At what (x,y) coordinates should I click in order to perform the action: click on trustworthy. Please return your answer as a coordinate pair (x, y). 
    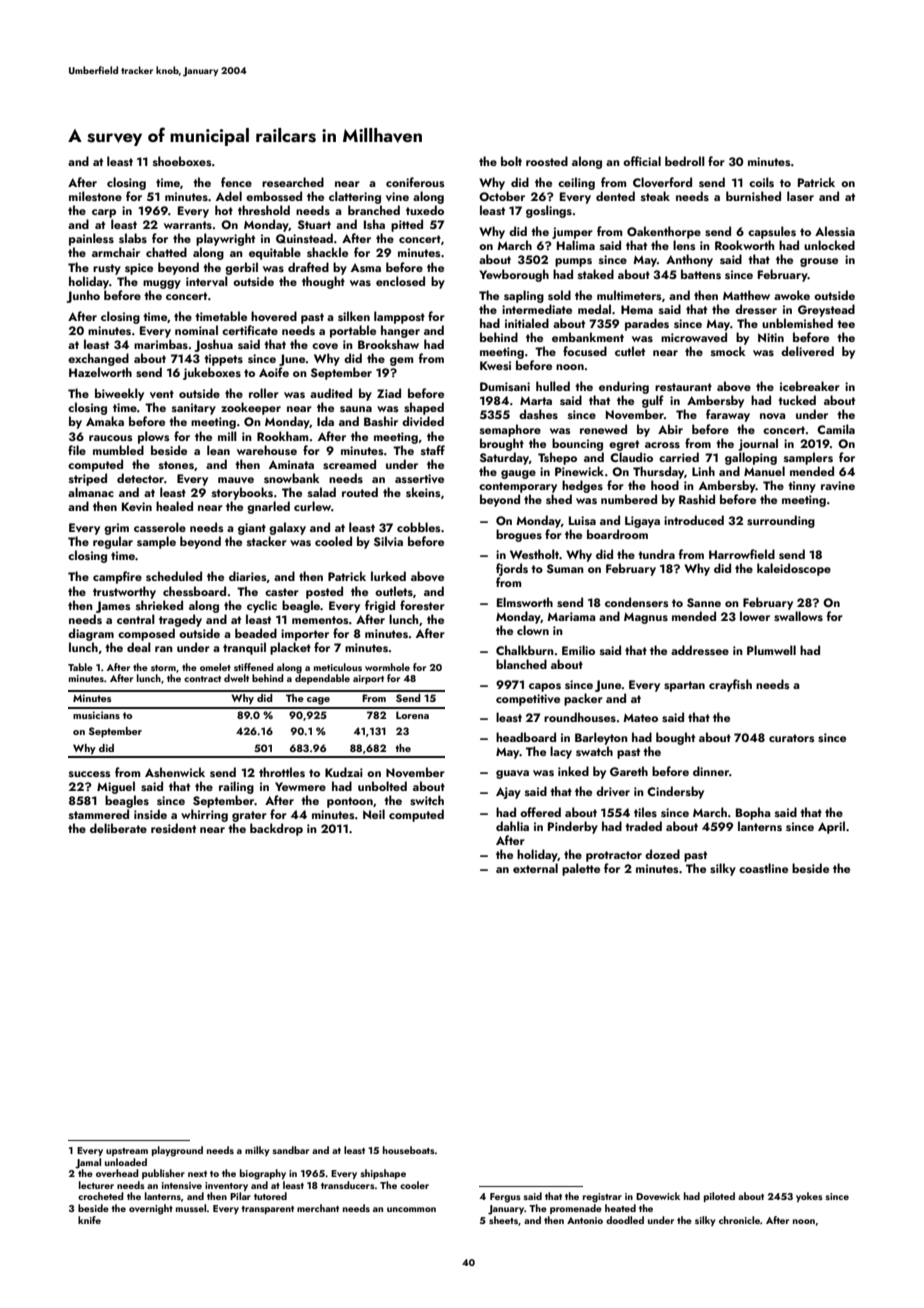
    Looking at the image, I should click on (124, 592).
